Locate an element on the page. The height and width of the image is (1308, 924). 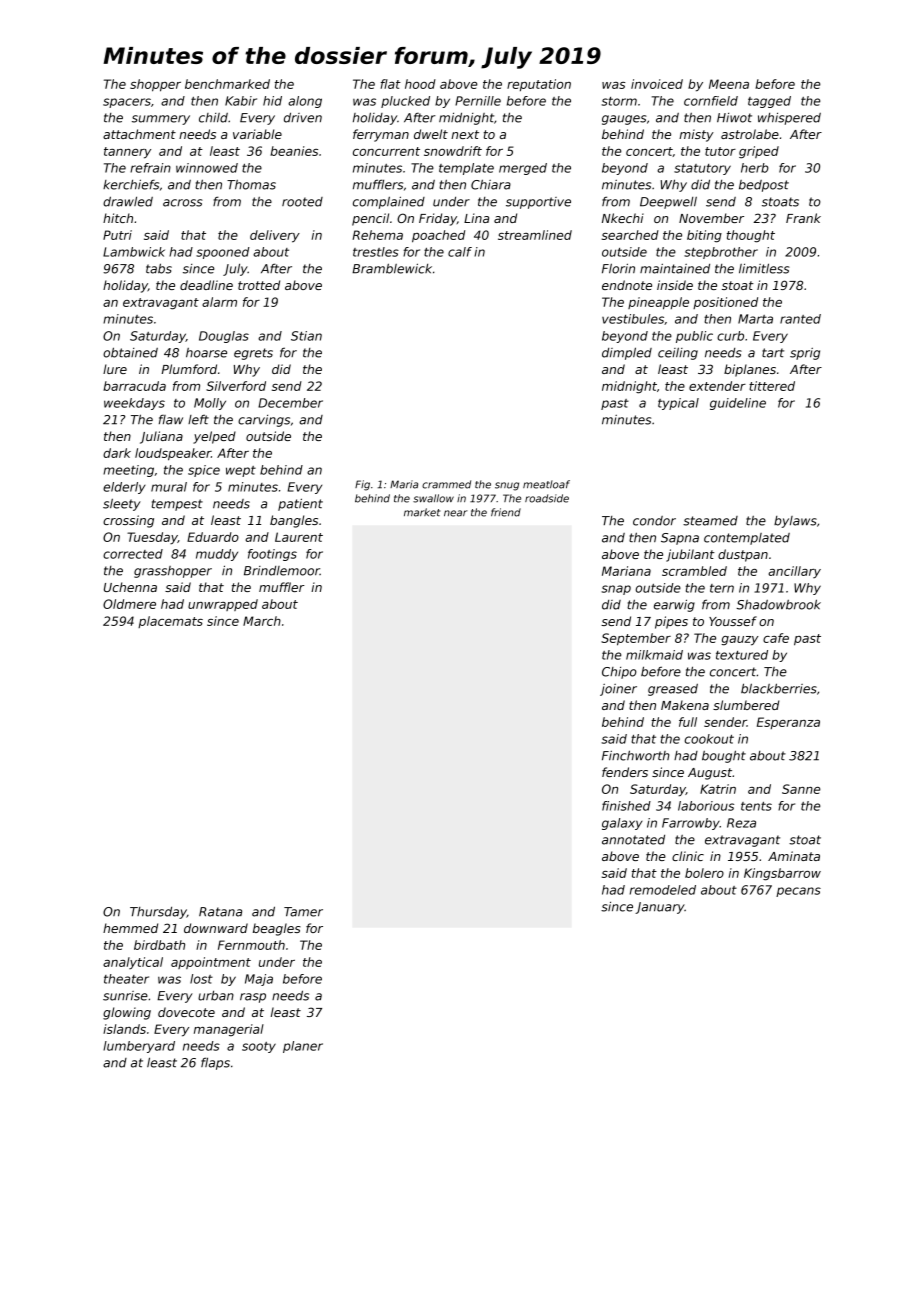
hood is located at coordinates (420, 84).
